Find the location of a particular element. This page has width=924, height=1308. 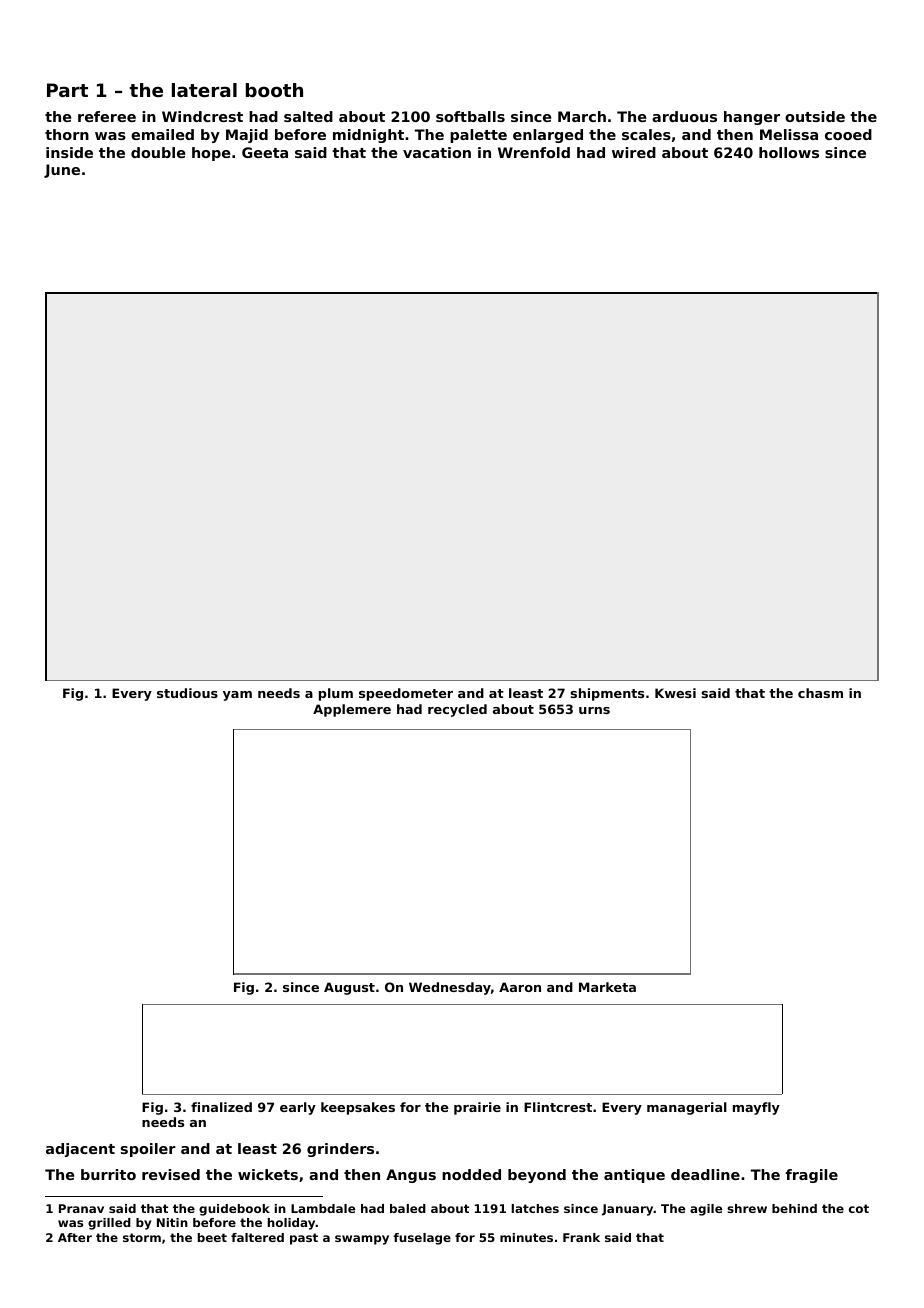

urns is located at coordinates (594, 710).
